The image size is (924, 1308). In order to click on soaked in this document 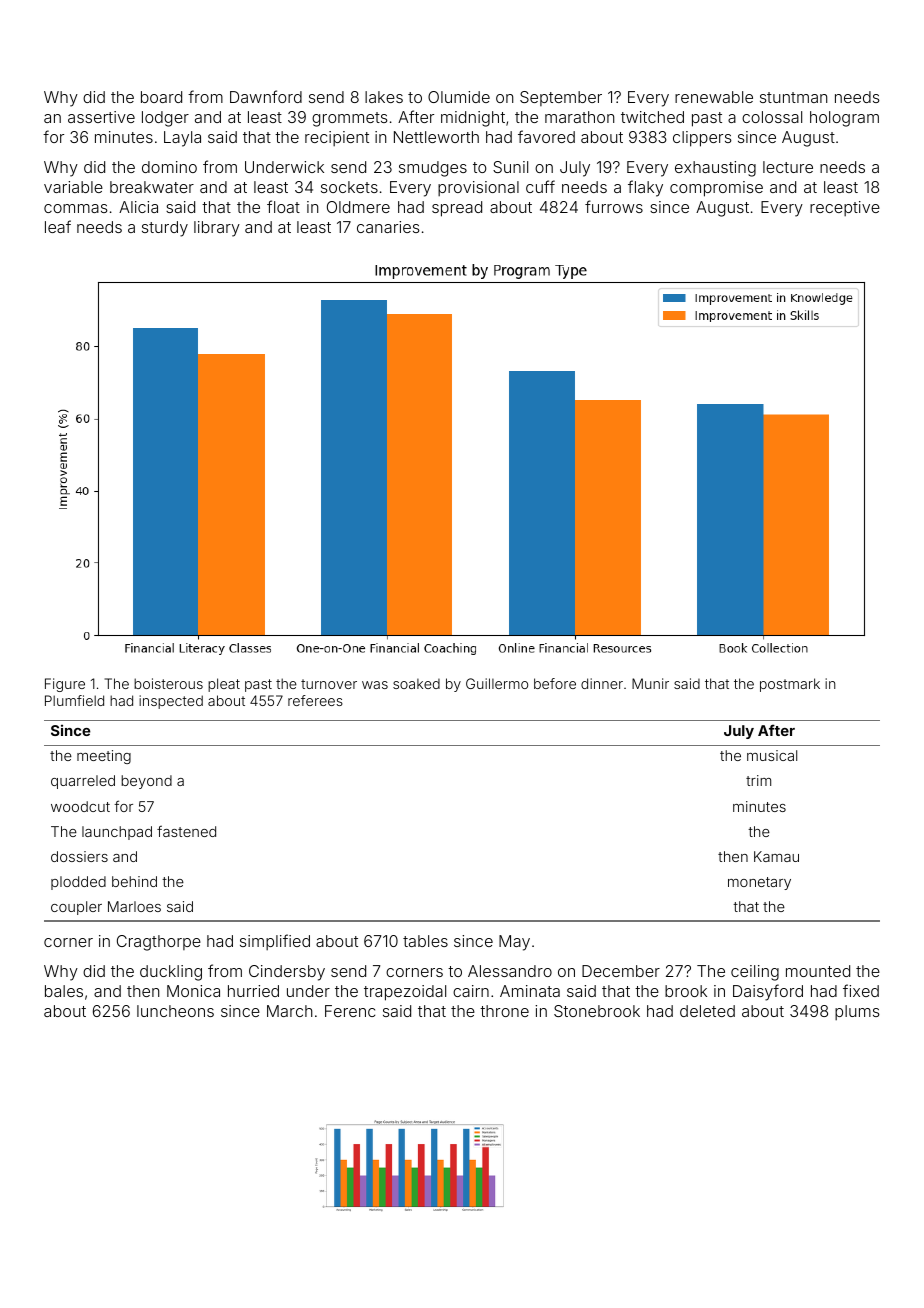, I will do `click(416, 684)`.
